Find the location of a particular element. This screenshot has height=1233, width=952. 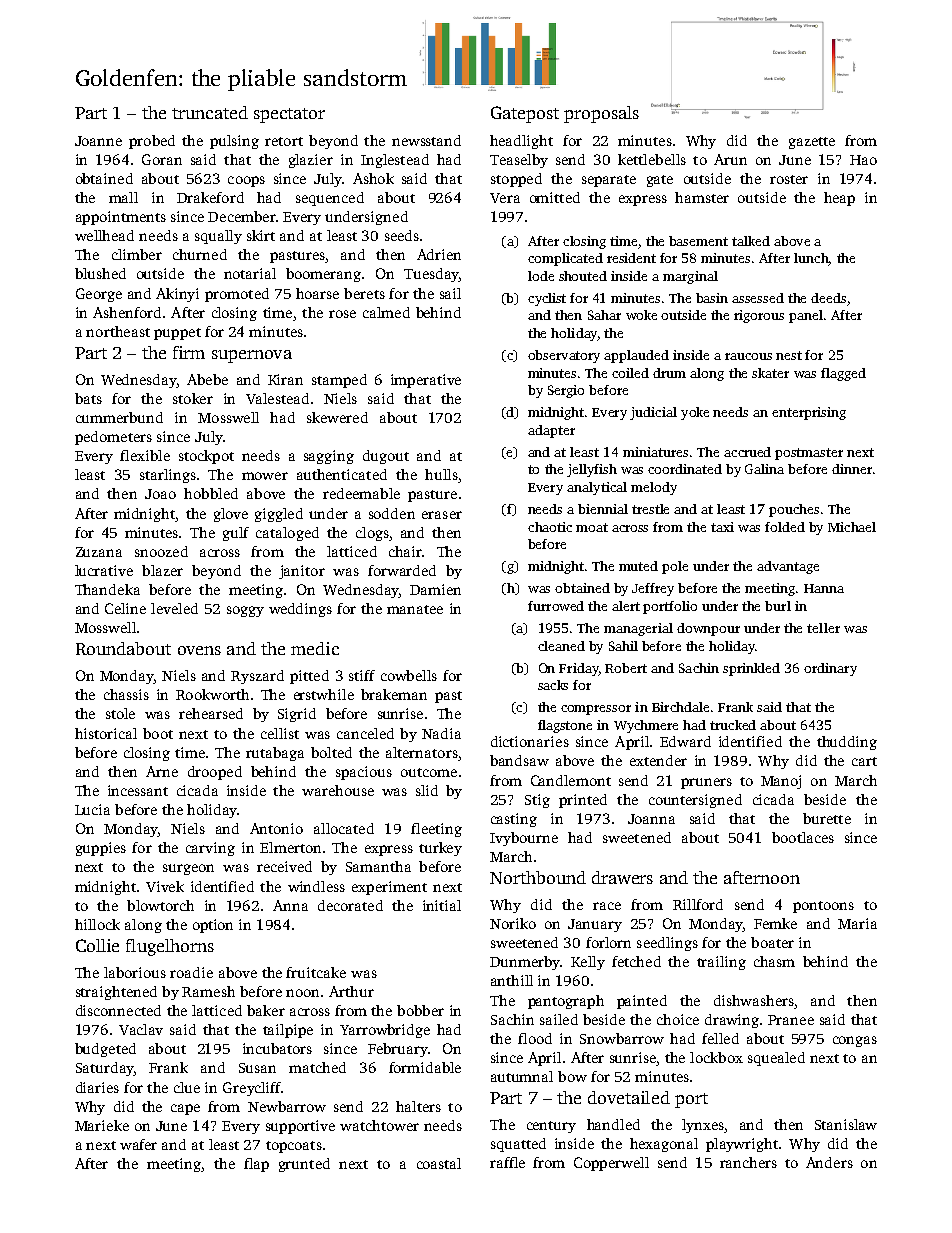

Dunmerby is located at coordinates (525, 963).
